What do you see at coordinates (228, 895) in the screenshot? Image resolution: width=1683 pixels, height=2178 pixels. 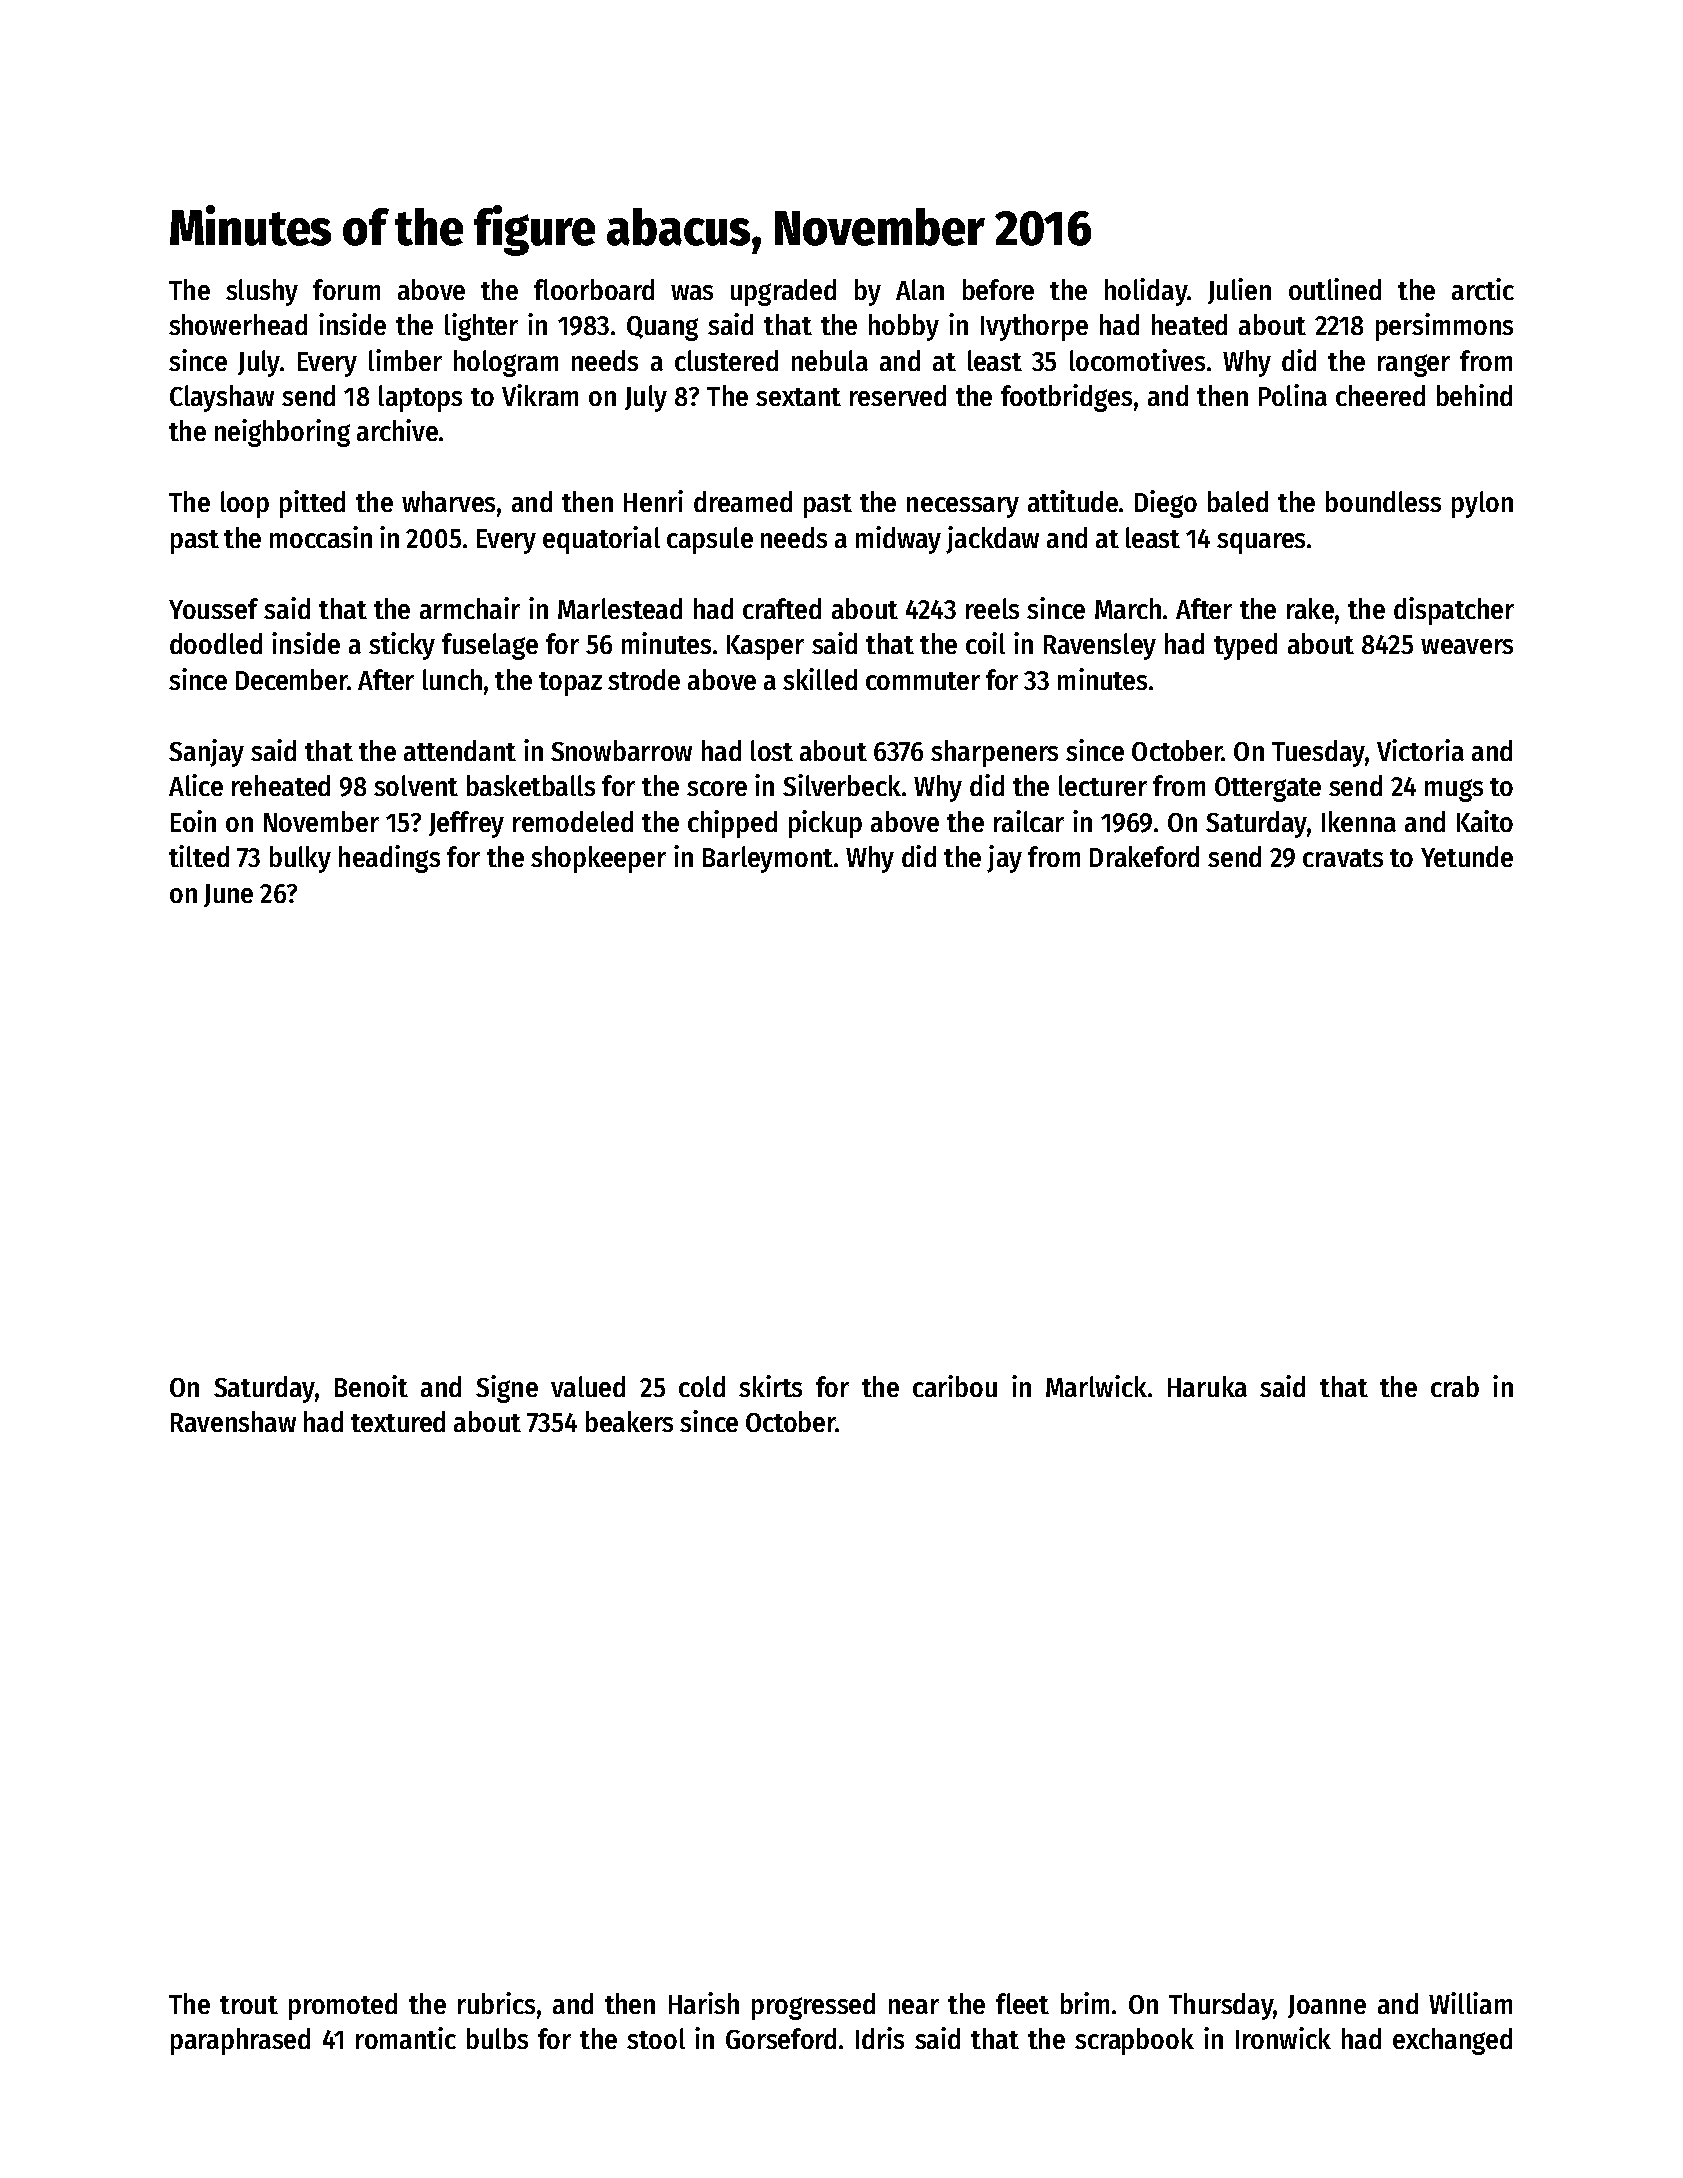 I see `June` at bounding box center [228, 895].
